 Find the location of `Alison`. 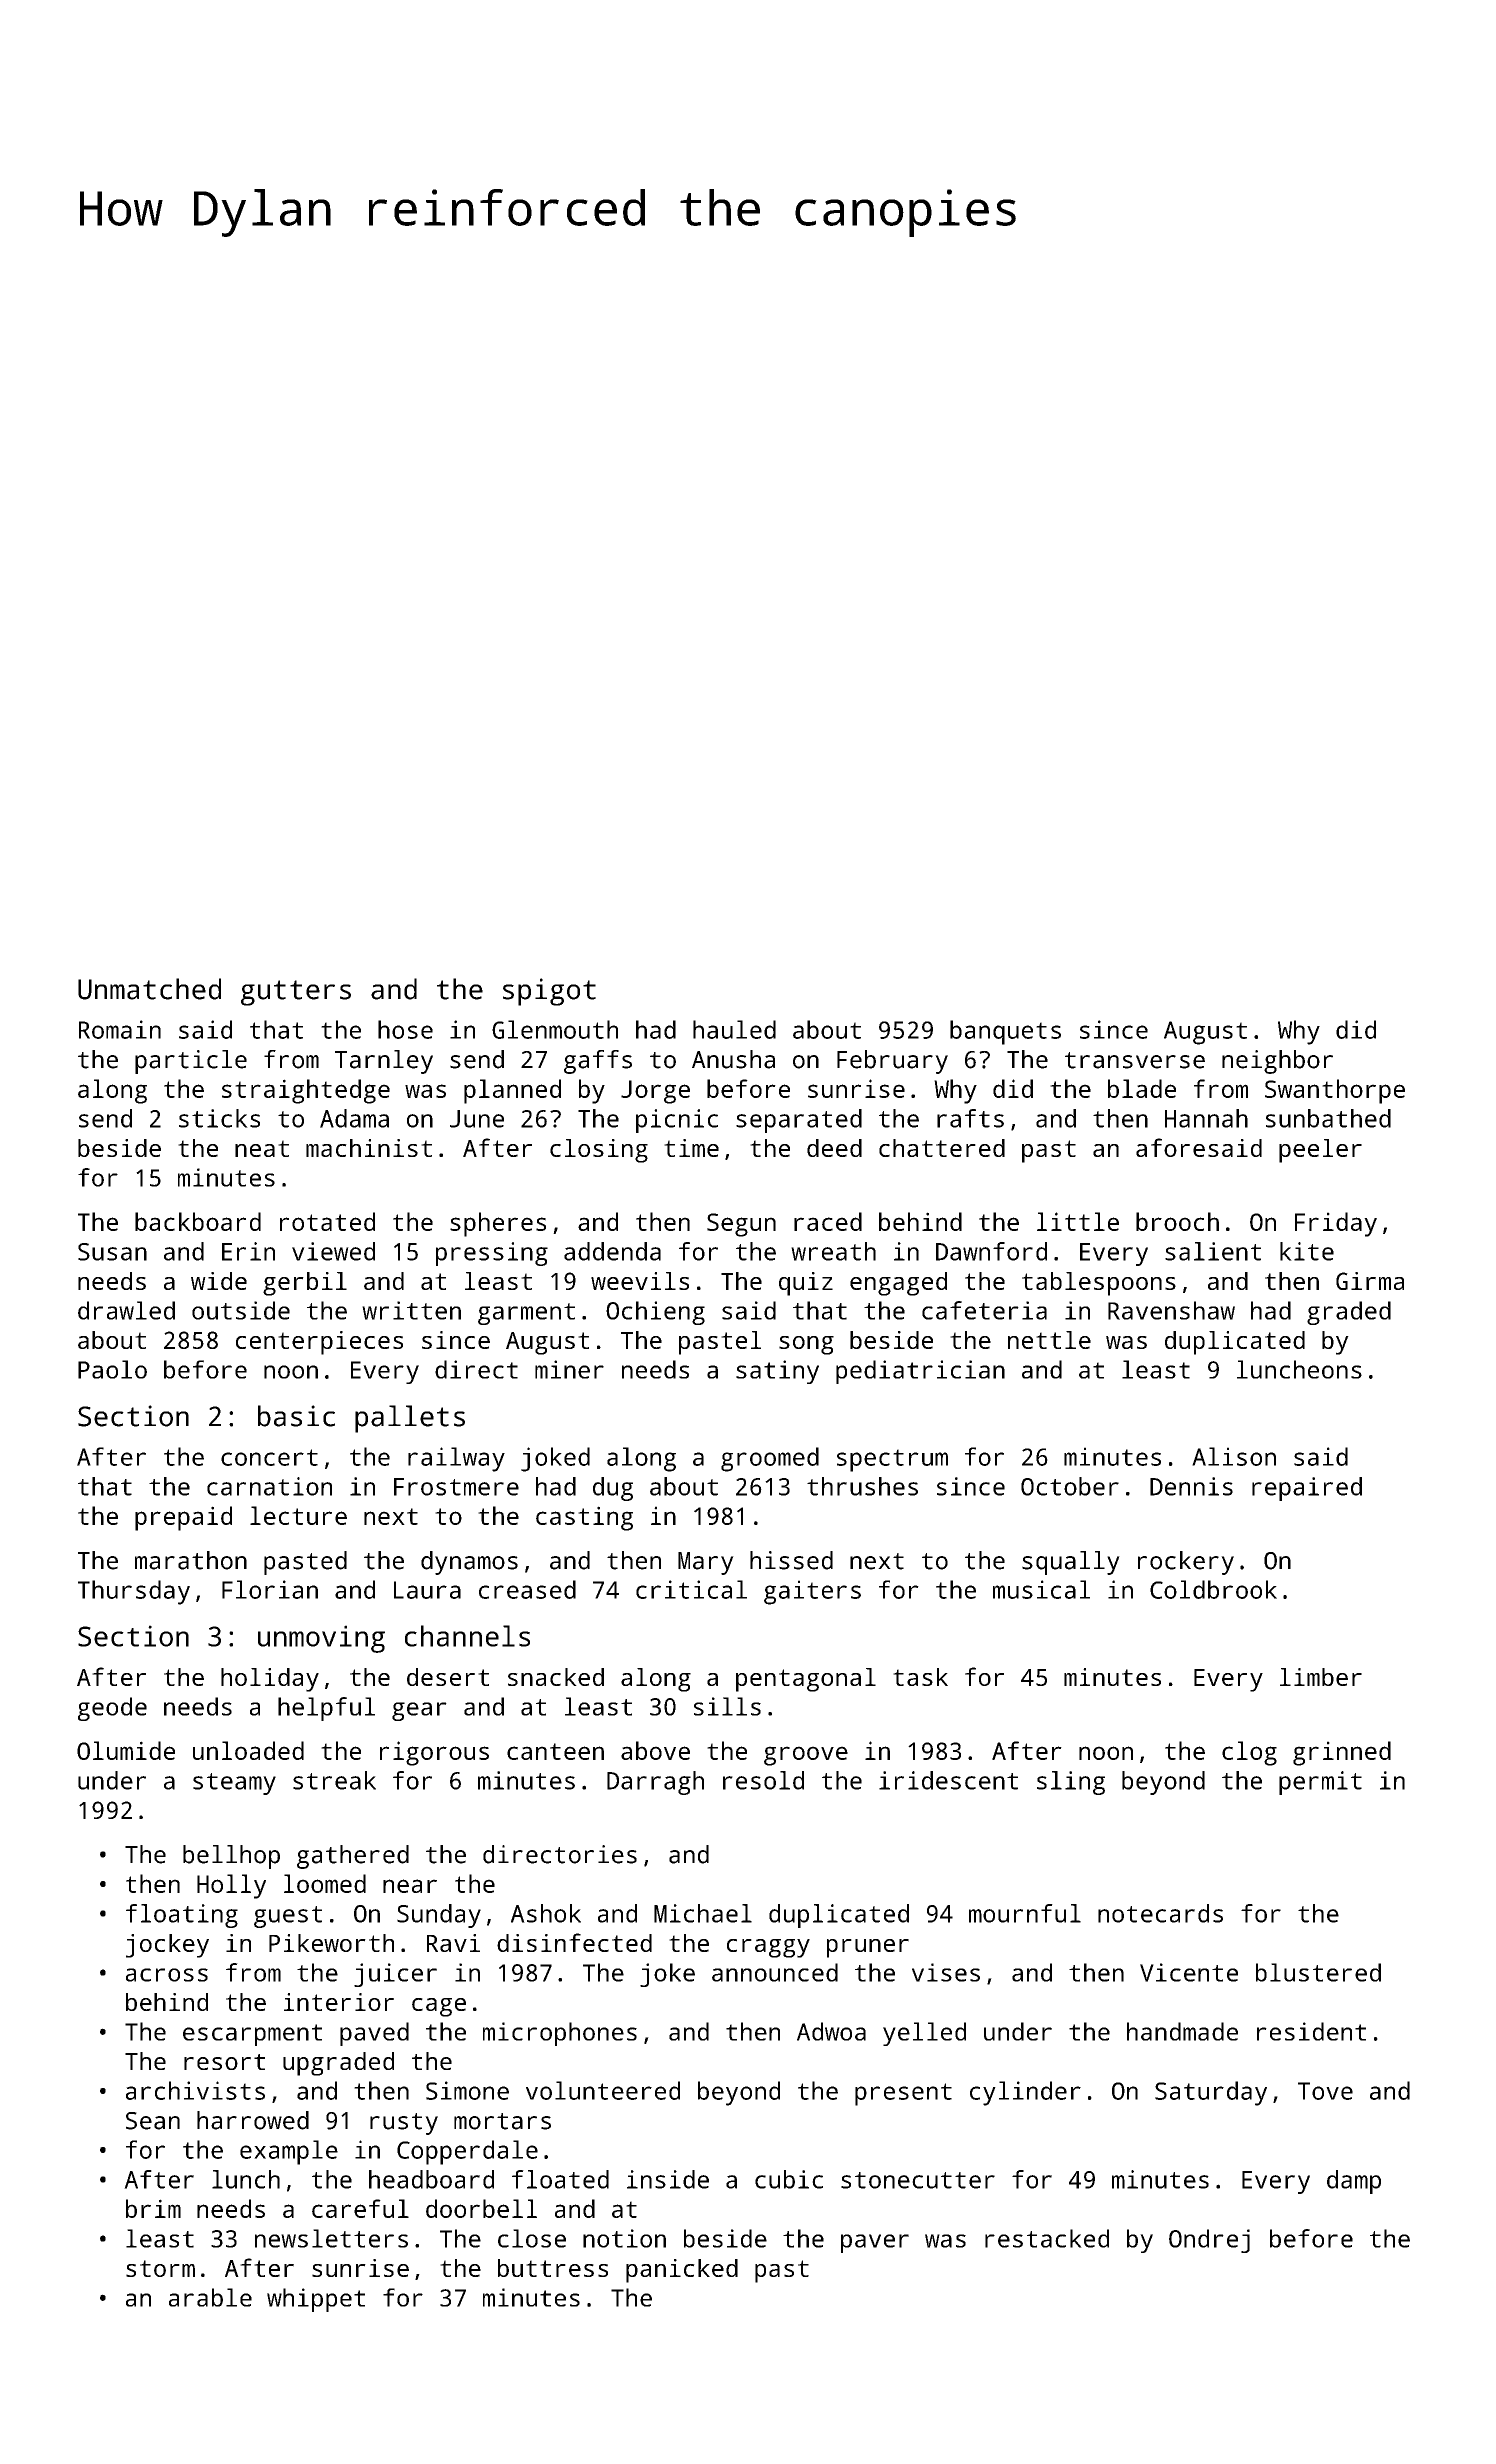

Alison is located at coordinates (1234, 1456).
